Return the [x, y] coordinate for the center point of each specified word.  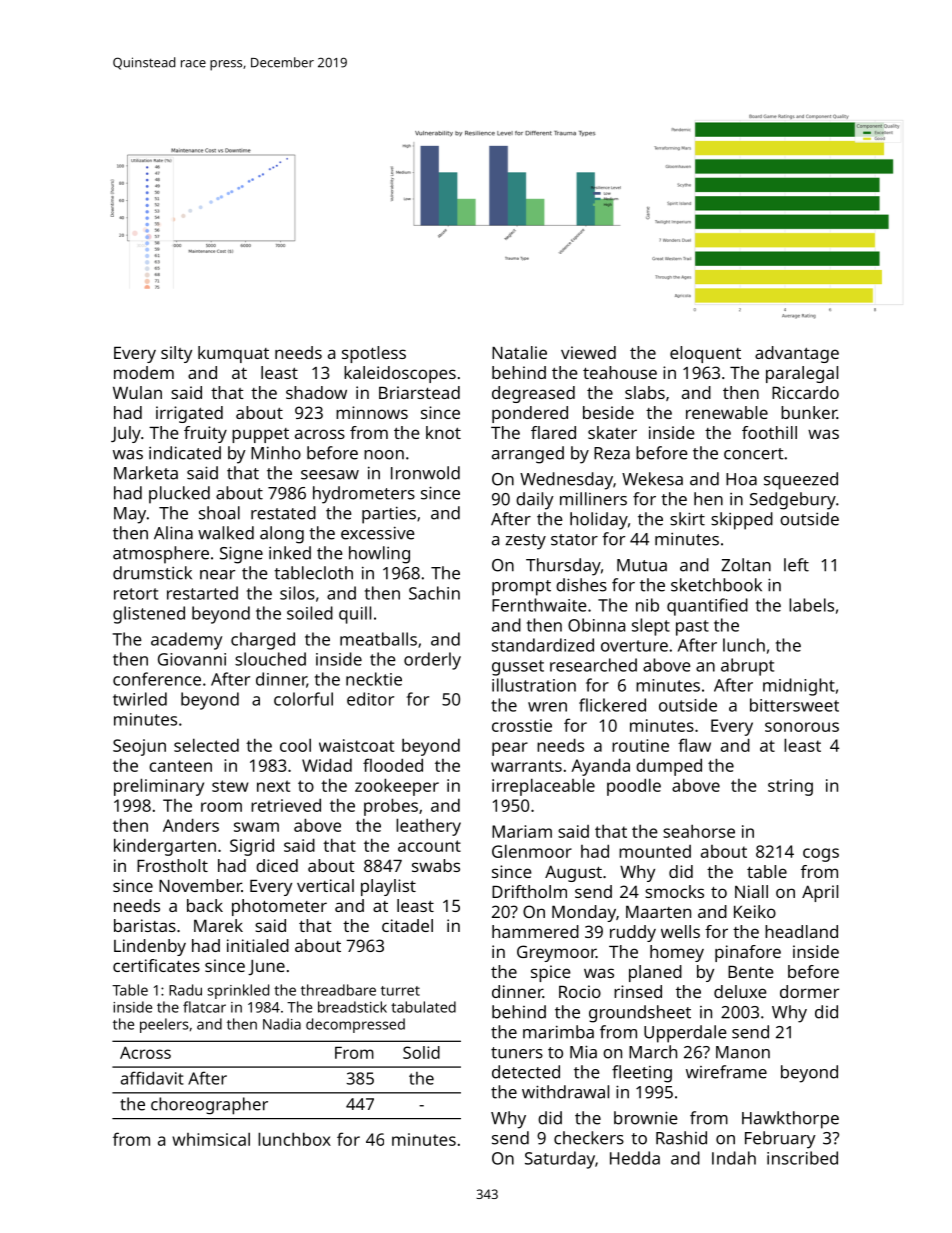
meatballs [378, 639]
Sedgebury [793, 501]
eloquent [705, 354]
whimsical [211, 1139]
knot [443, 432]
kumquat [233, 354]
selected [206, 745]
